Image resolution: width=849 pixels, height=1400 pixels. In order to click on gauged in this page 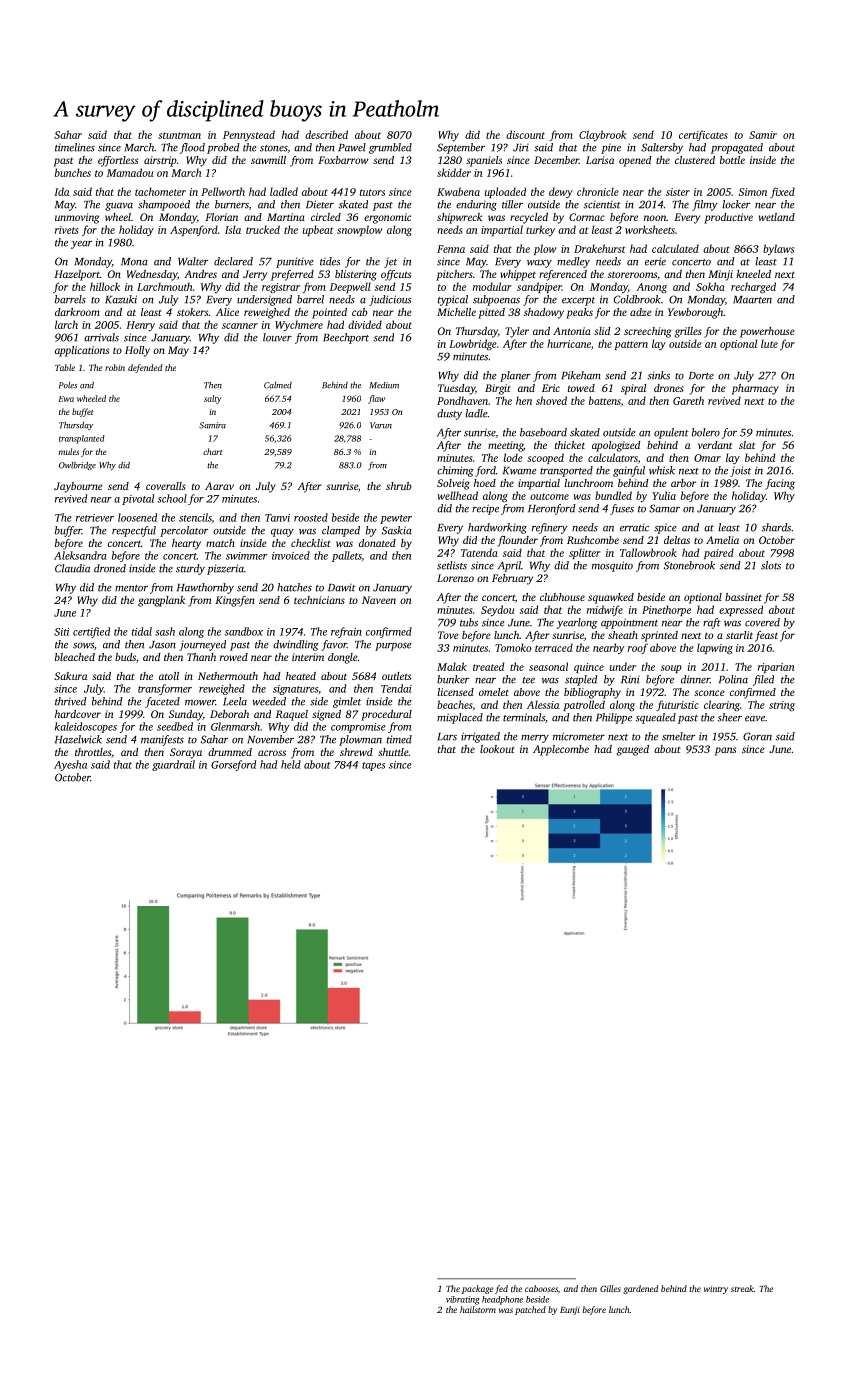, I will do `click(633, 750)`.
